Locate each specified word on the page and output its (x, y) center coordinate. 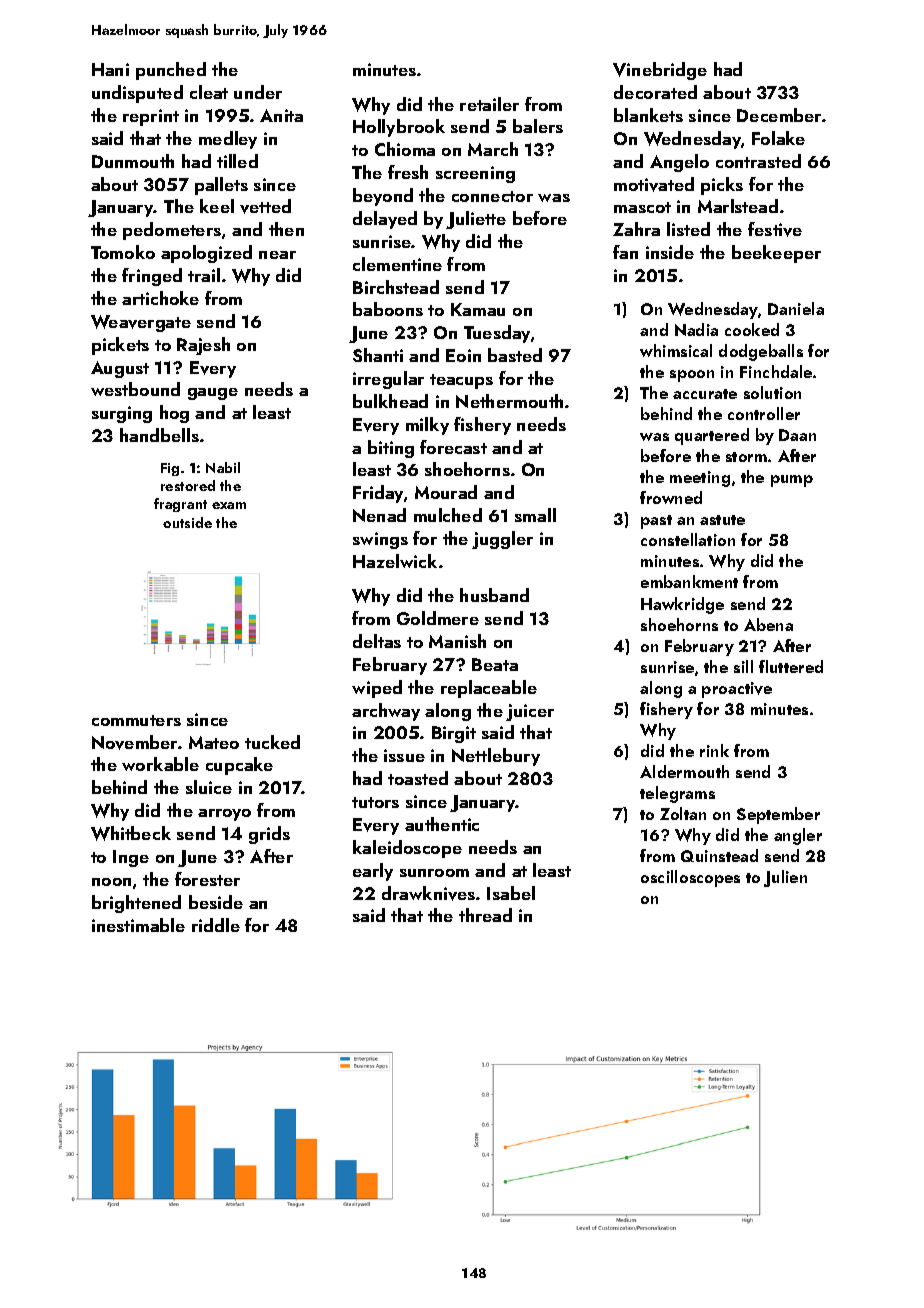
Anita (281, 115)
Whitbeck (131, 833)
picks (722, 186)
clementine (397, 264)
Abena (768, 624)
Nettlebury (496, 757)
